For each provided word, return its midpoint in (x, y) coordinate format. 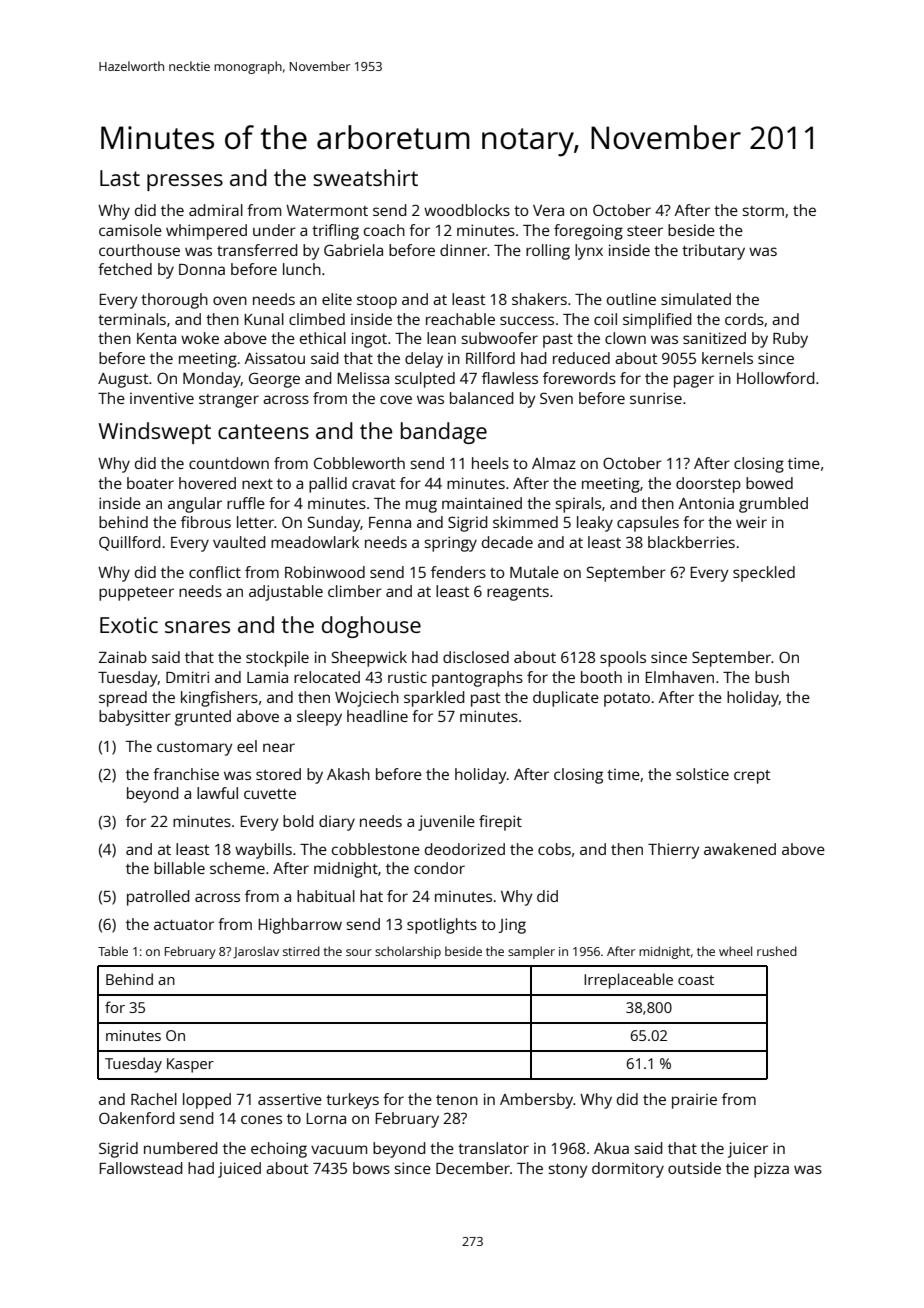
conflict (215, 572)
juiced (239, 1170)
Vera (548, 210)
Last (120, 178)
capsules (648, 524)
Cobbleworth (359, 463)
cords (744, 319)
